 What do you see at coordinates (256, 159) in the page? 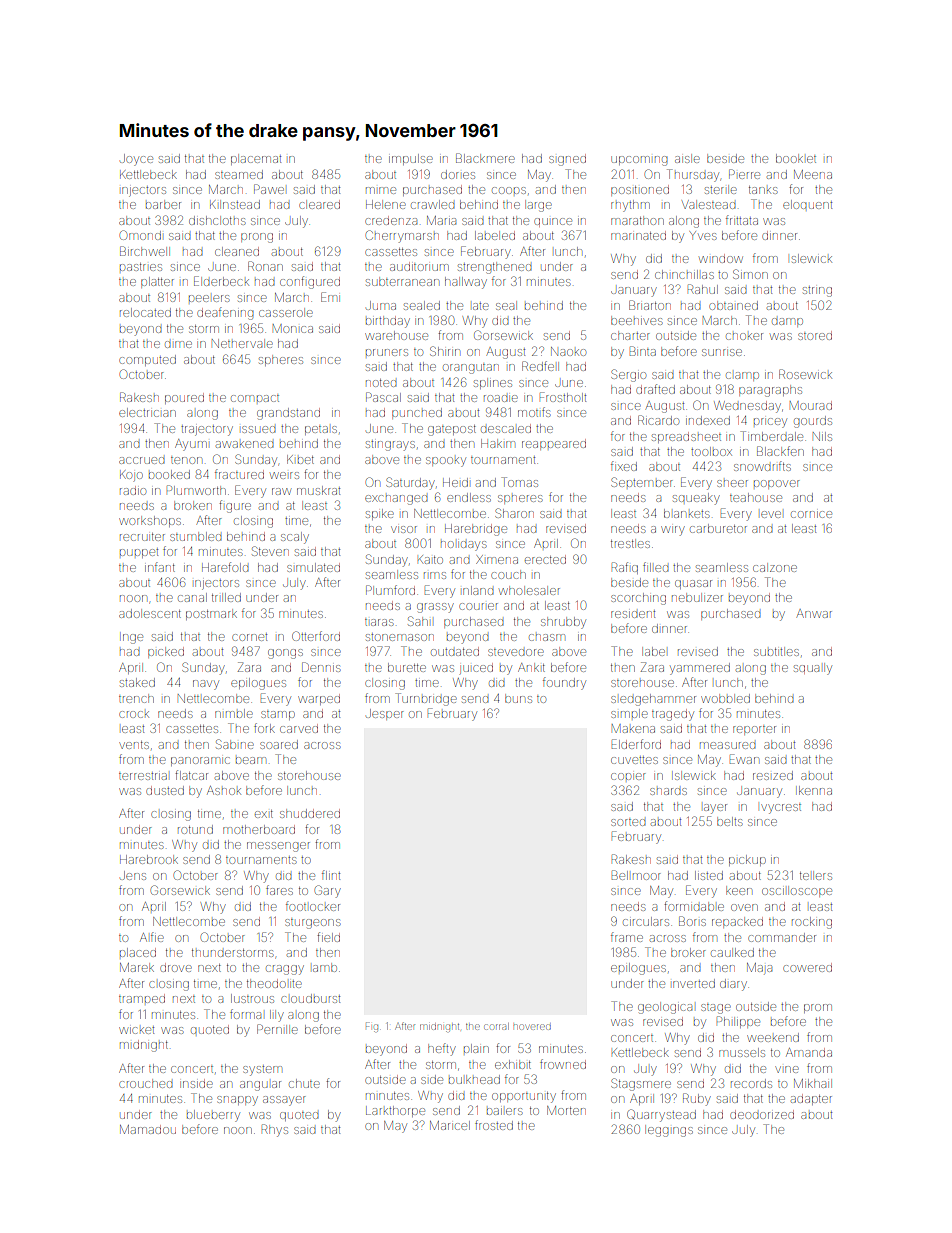
I see `placemat` at bounding box center [256, 159].
